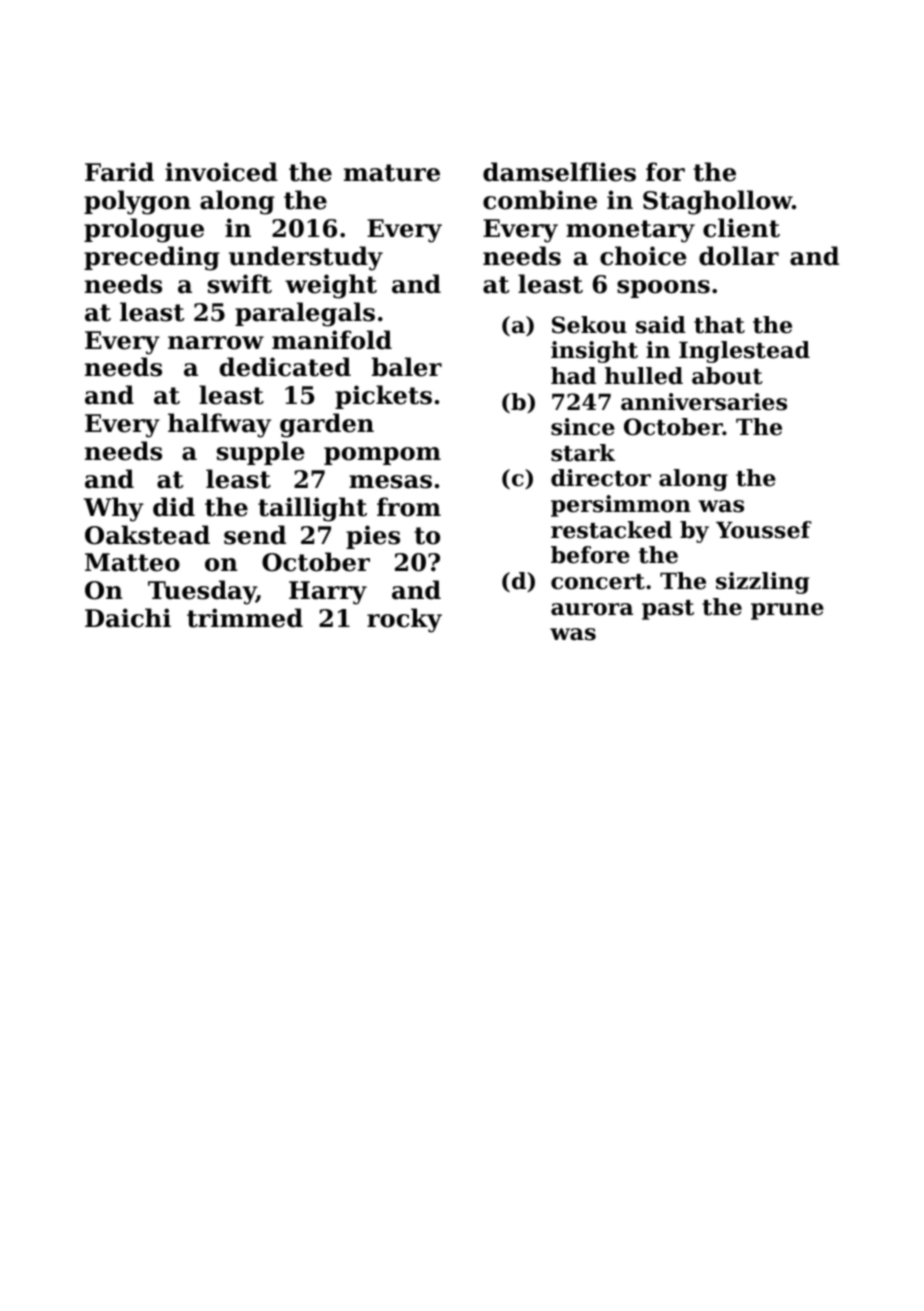 This image has width=924, height=1311. I want to click on narrow, so click(216, 343).
